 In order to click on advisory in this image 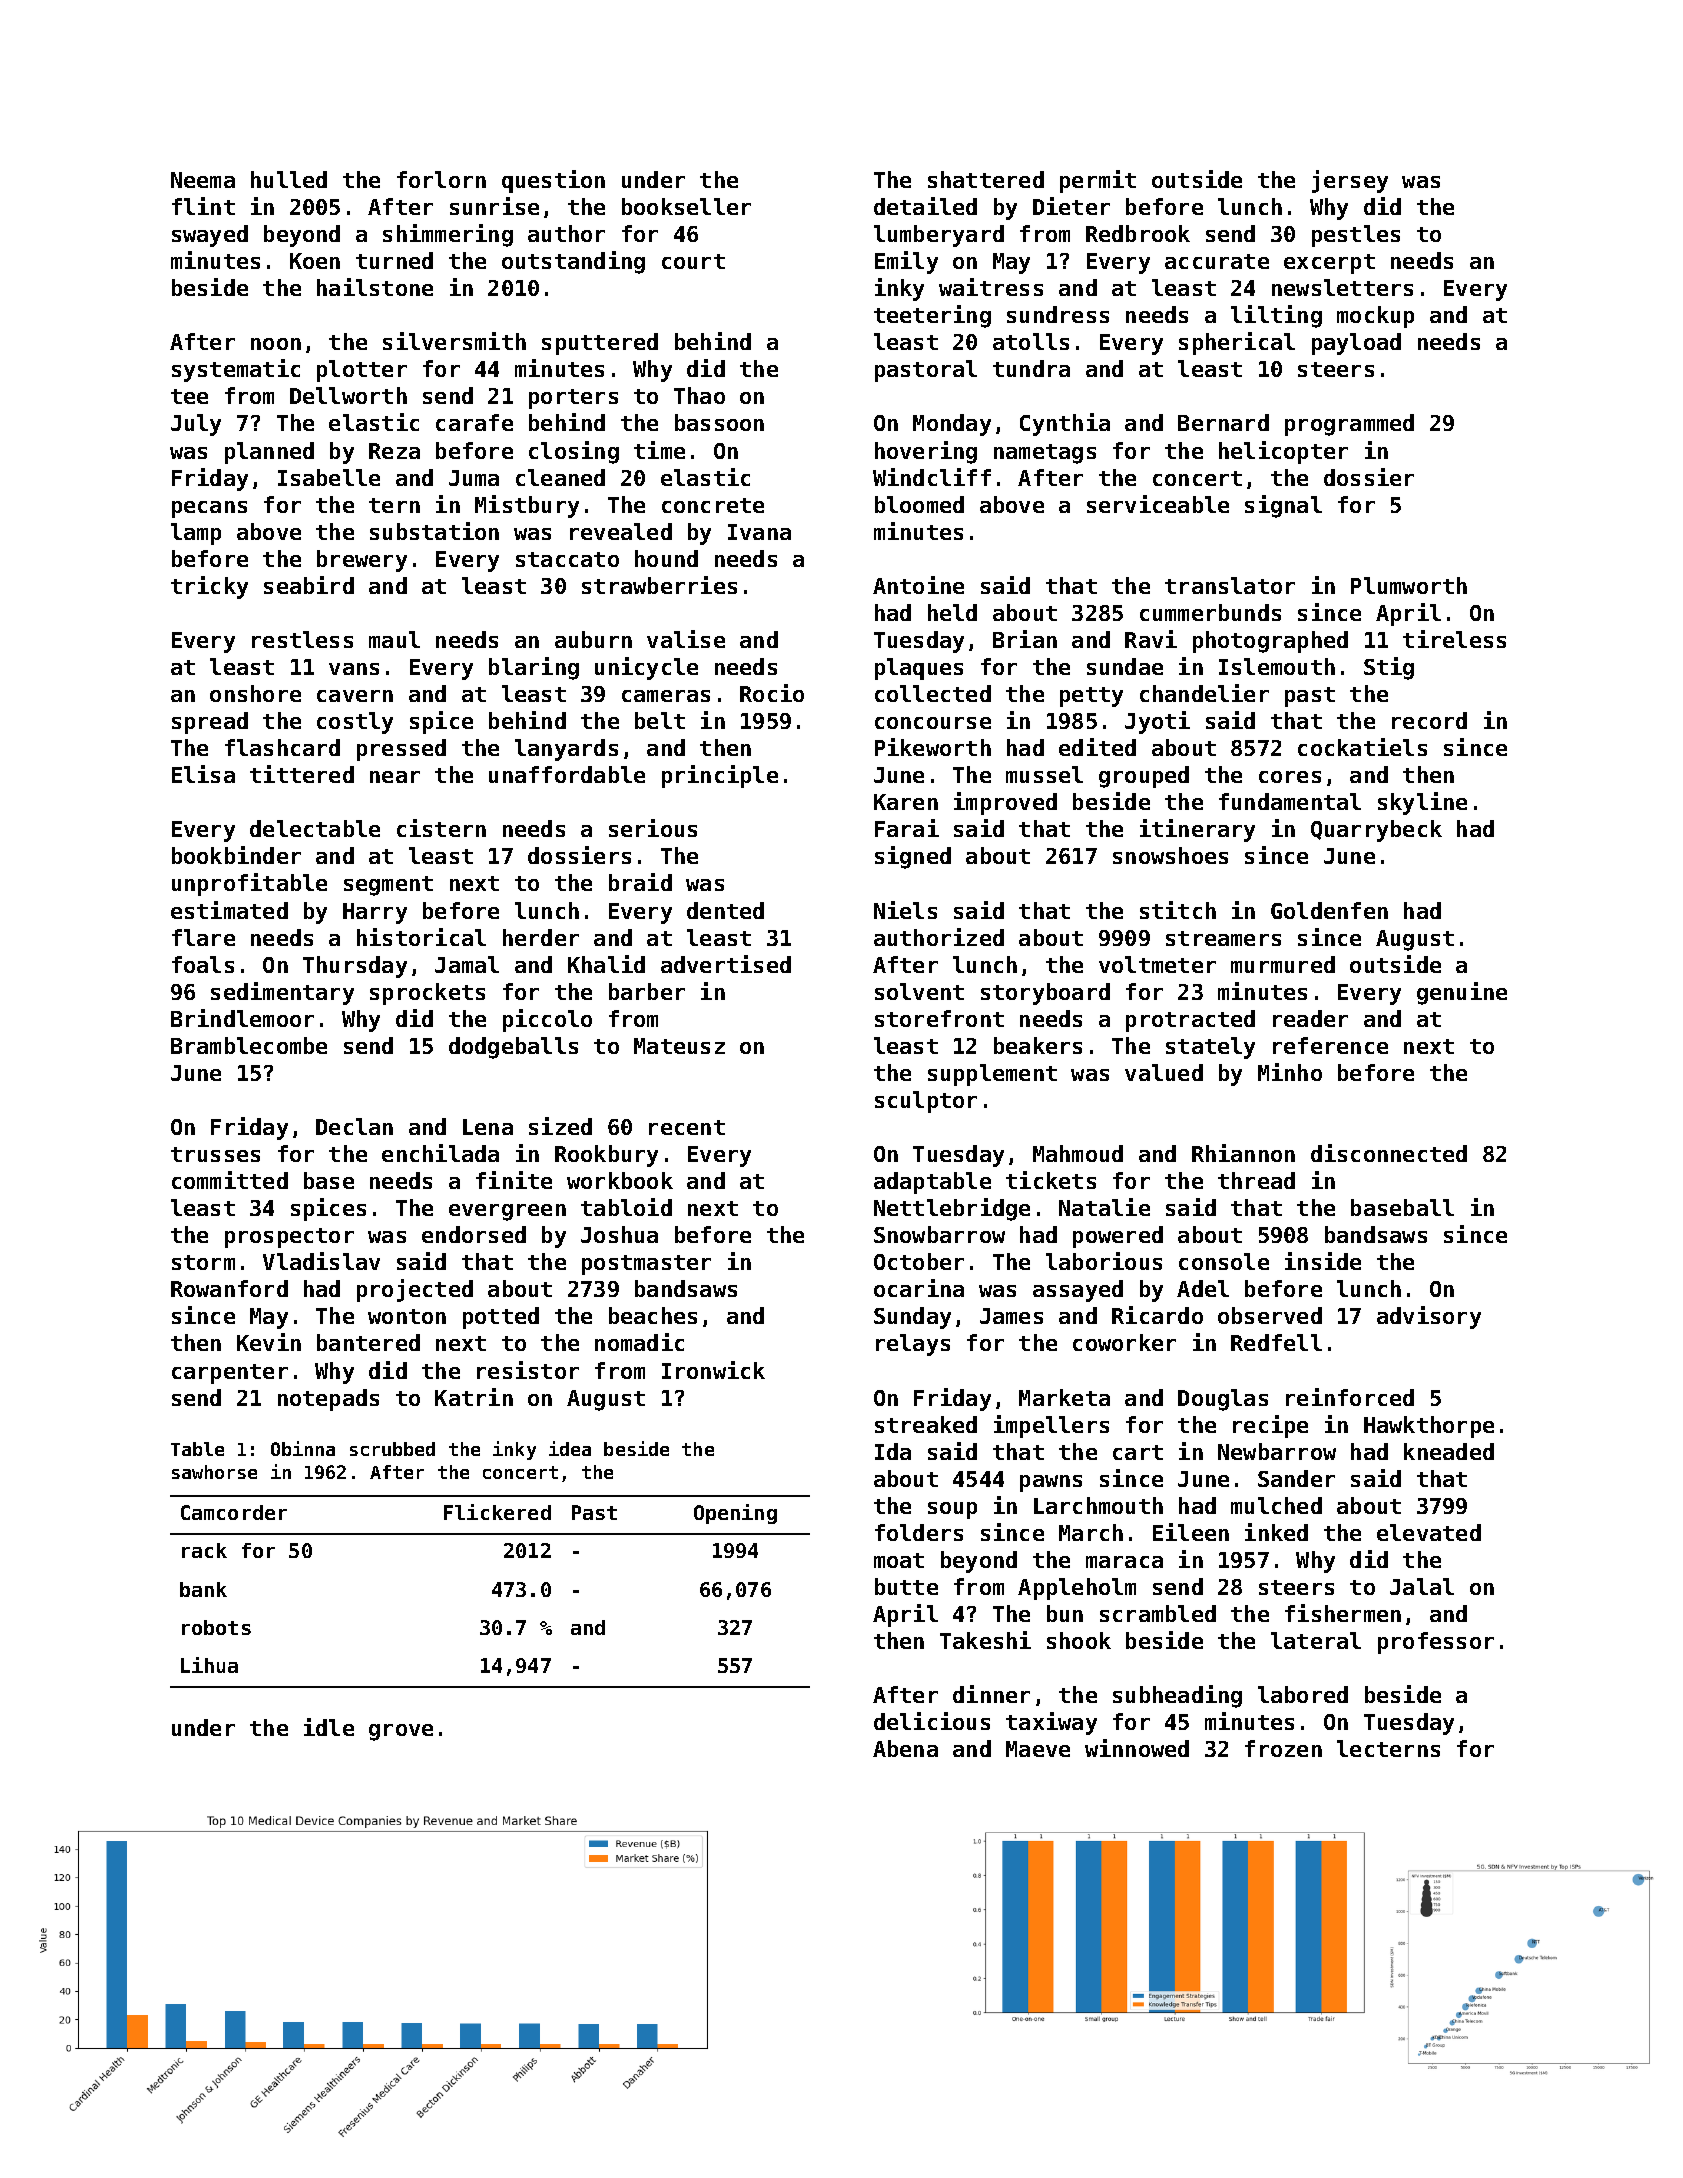, I will do `click(1429, 1317)`.
